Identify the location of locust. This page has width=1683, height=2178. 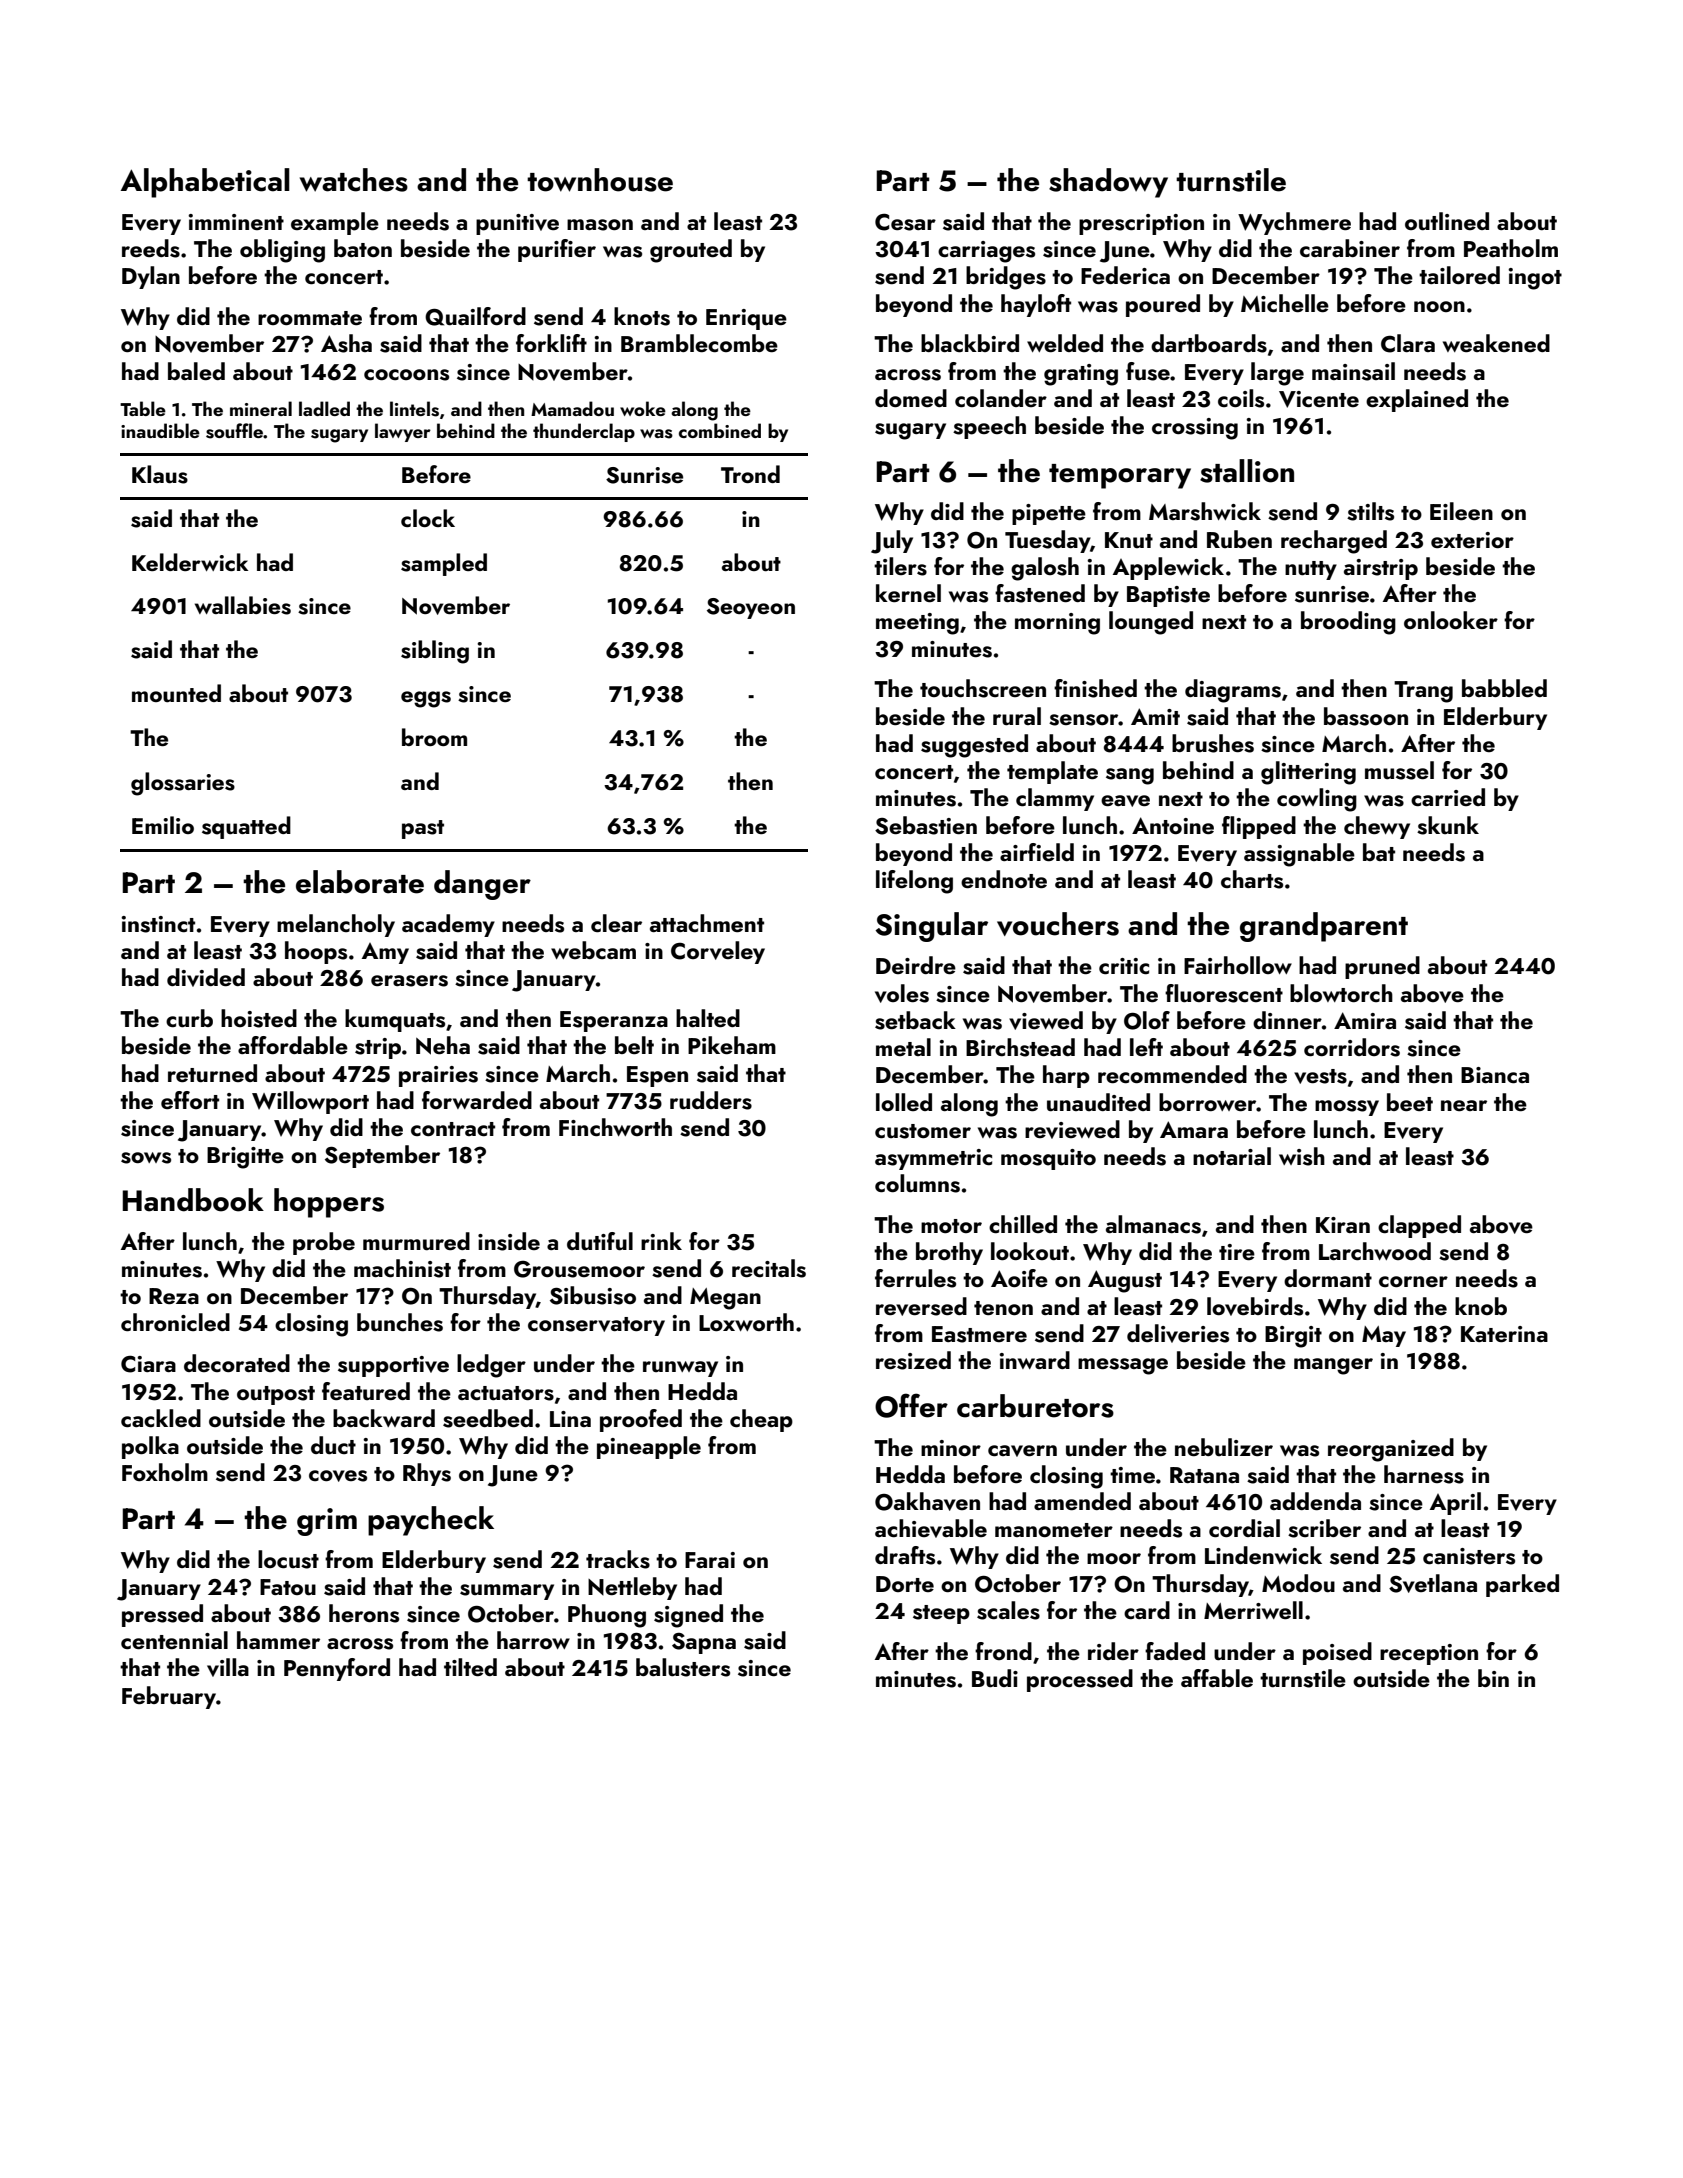
(288, 1559).
